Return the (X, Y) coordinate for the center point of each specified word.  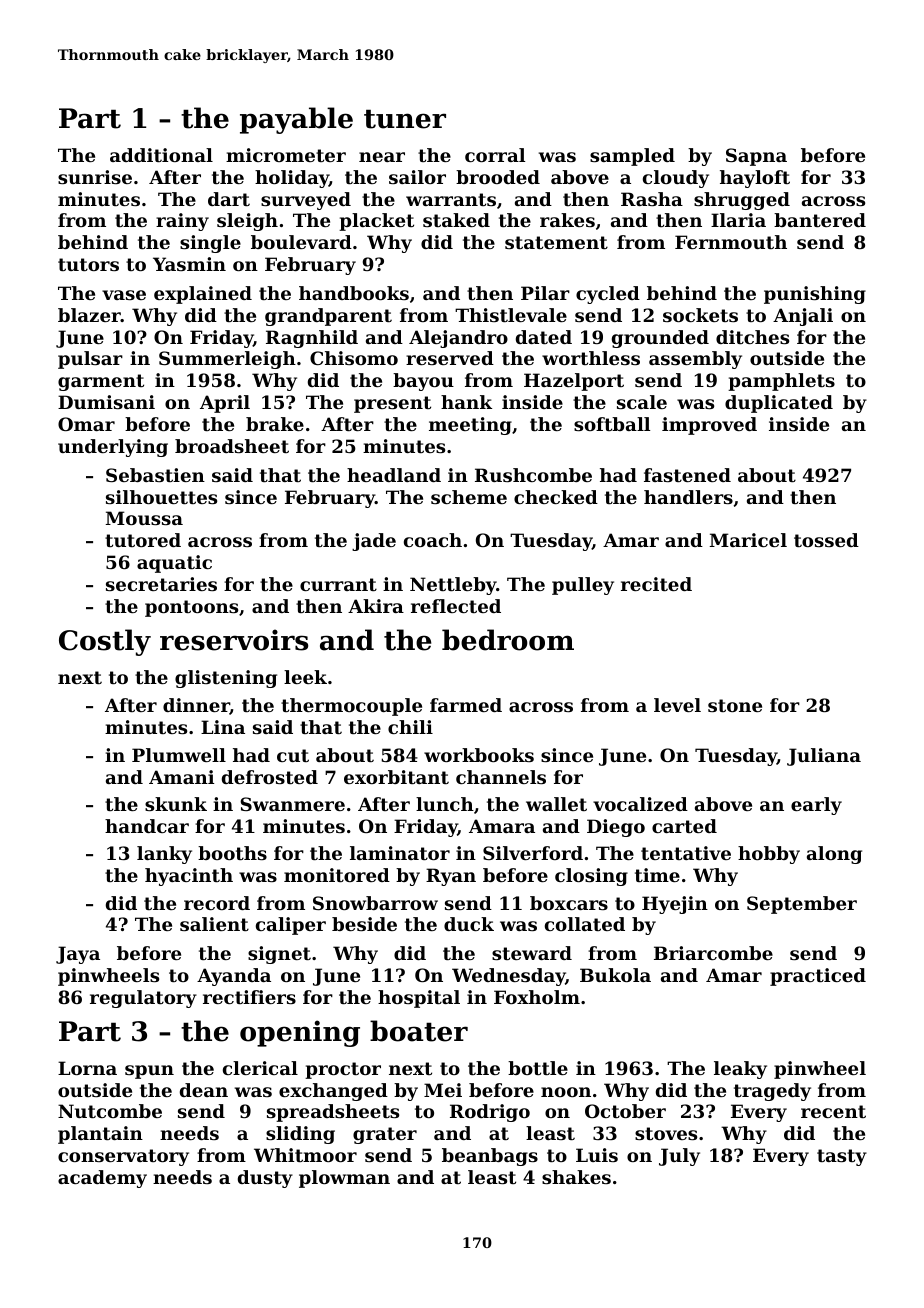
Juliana (824, 757)
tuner (405, 119)
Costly (105, 642)
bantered (820, 220)
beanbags (490, 1157)
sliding (300, 1135)
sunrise (95, 177)
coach (433, 540)
